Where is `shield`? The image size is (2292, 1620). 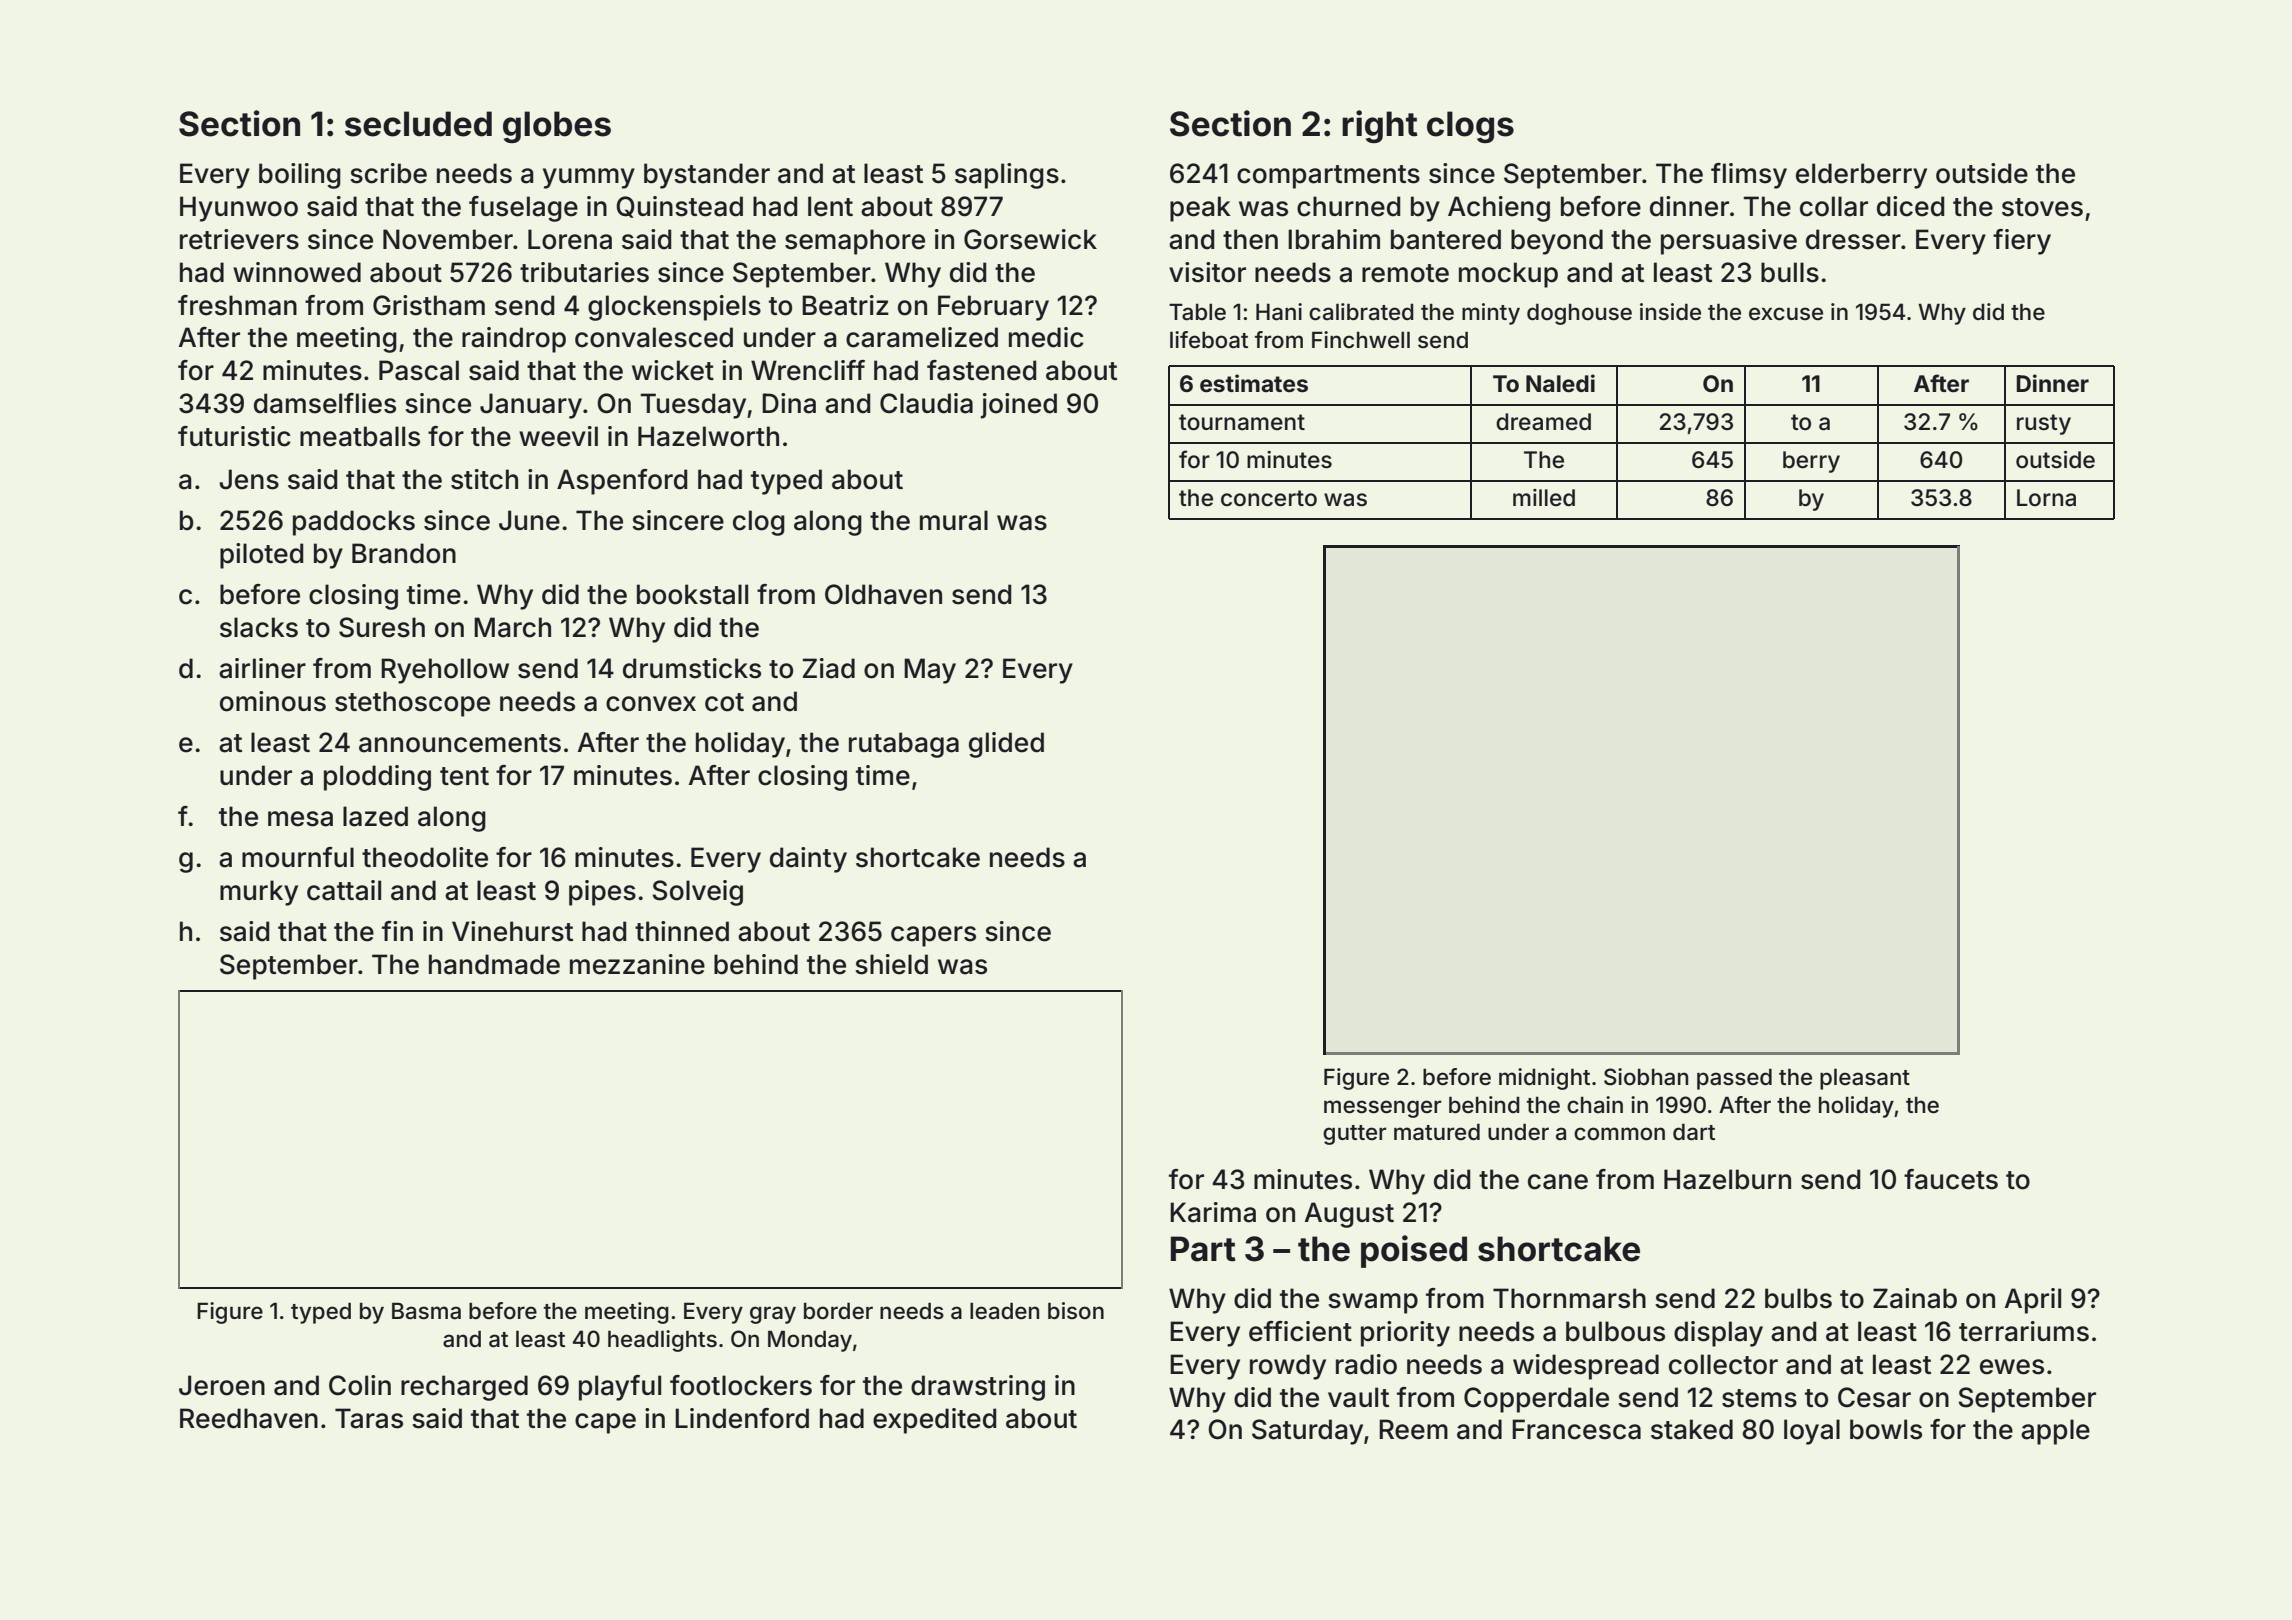
shield is located at coordinates (891, 964).
